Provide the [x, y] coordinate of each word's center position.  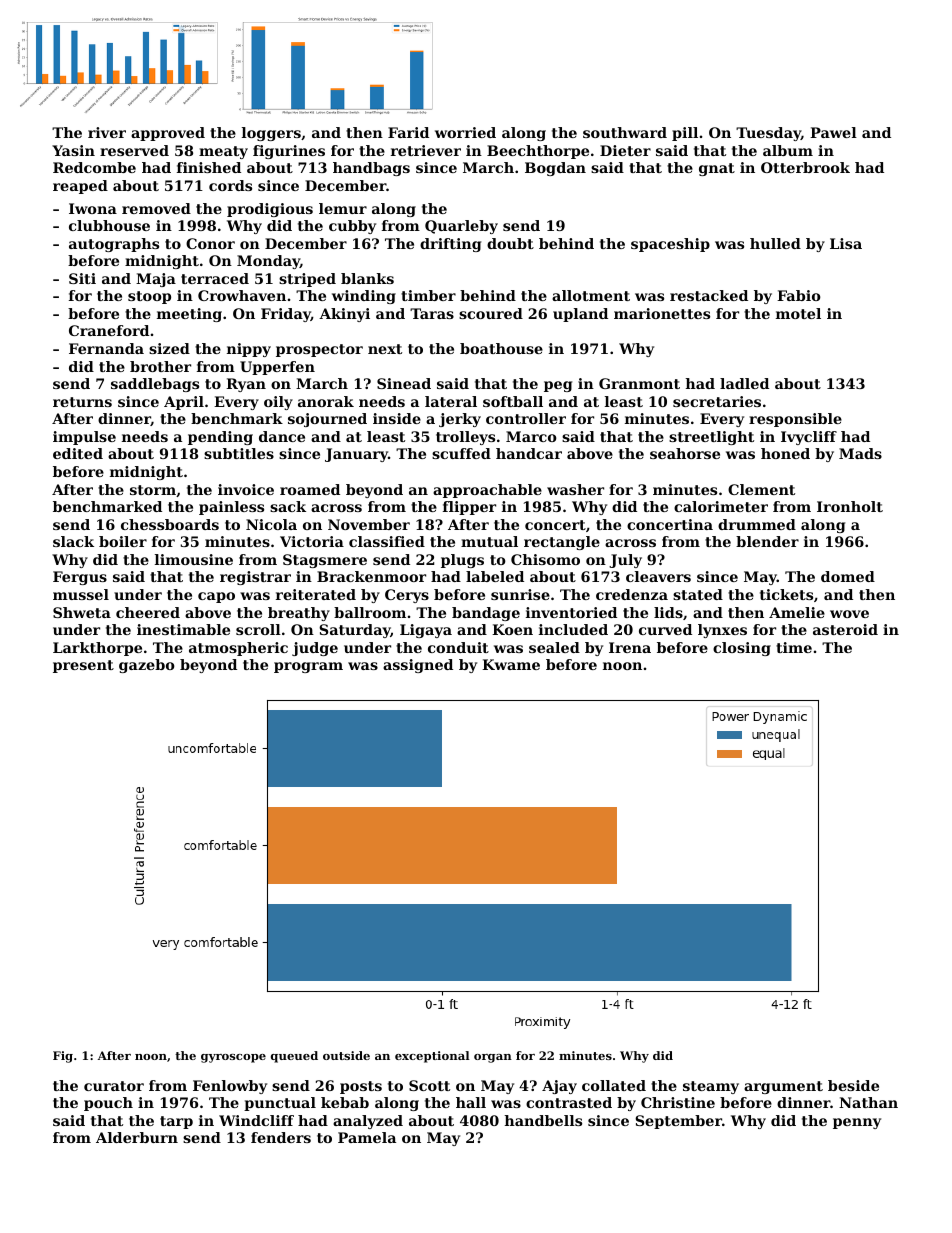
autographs [114, 245]
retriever [426, 150]
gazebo [147, 666]
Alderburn [137, 1137]
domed [848, 576]
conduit [458, 647]
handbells [543, 1120]
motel [798, 313]
